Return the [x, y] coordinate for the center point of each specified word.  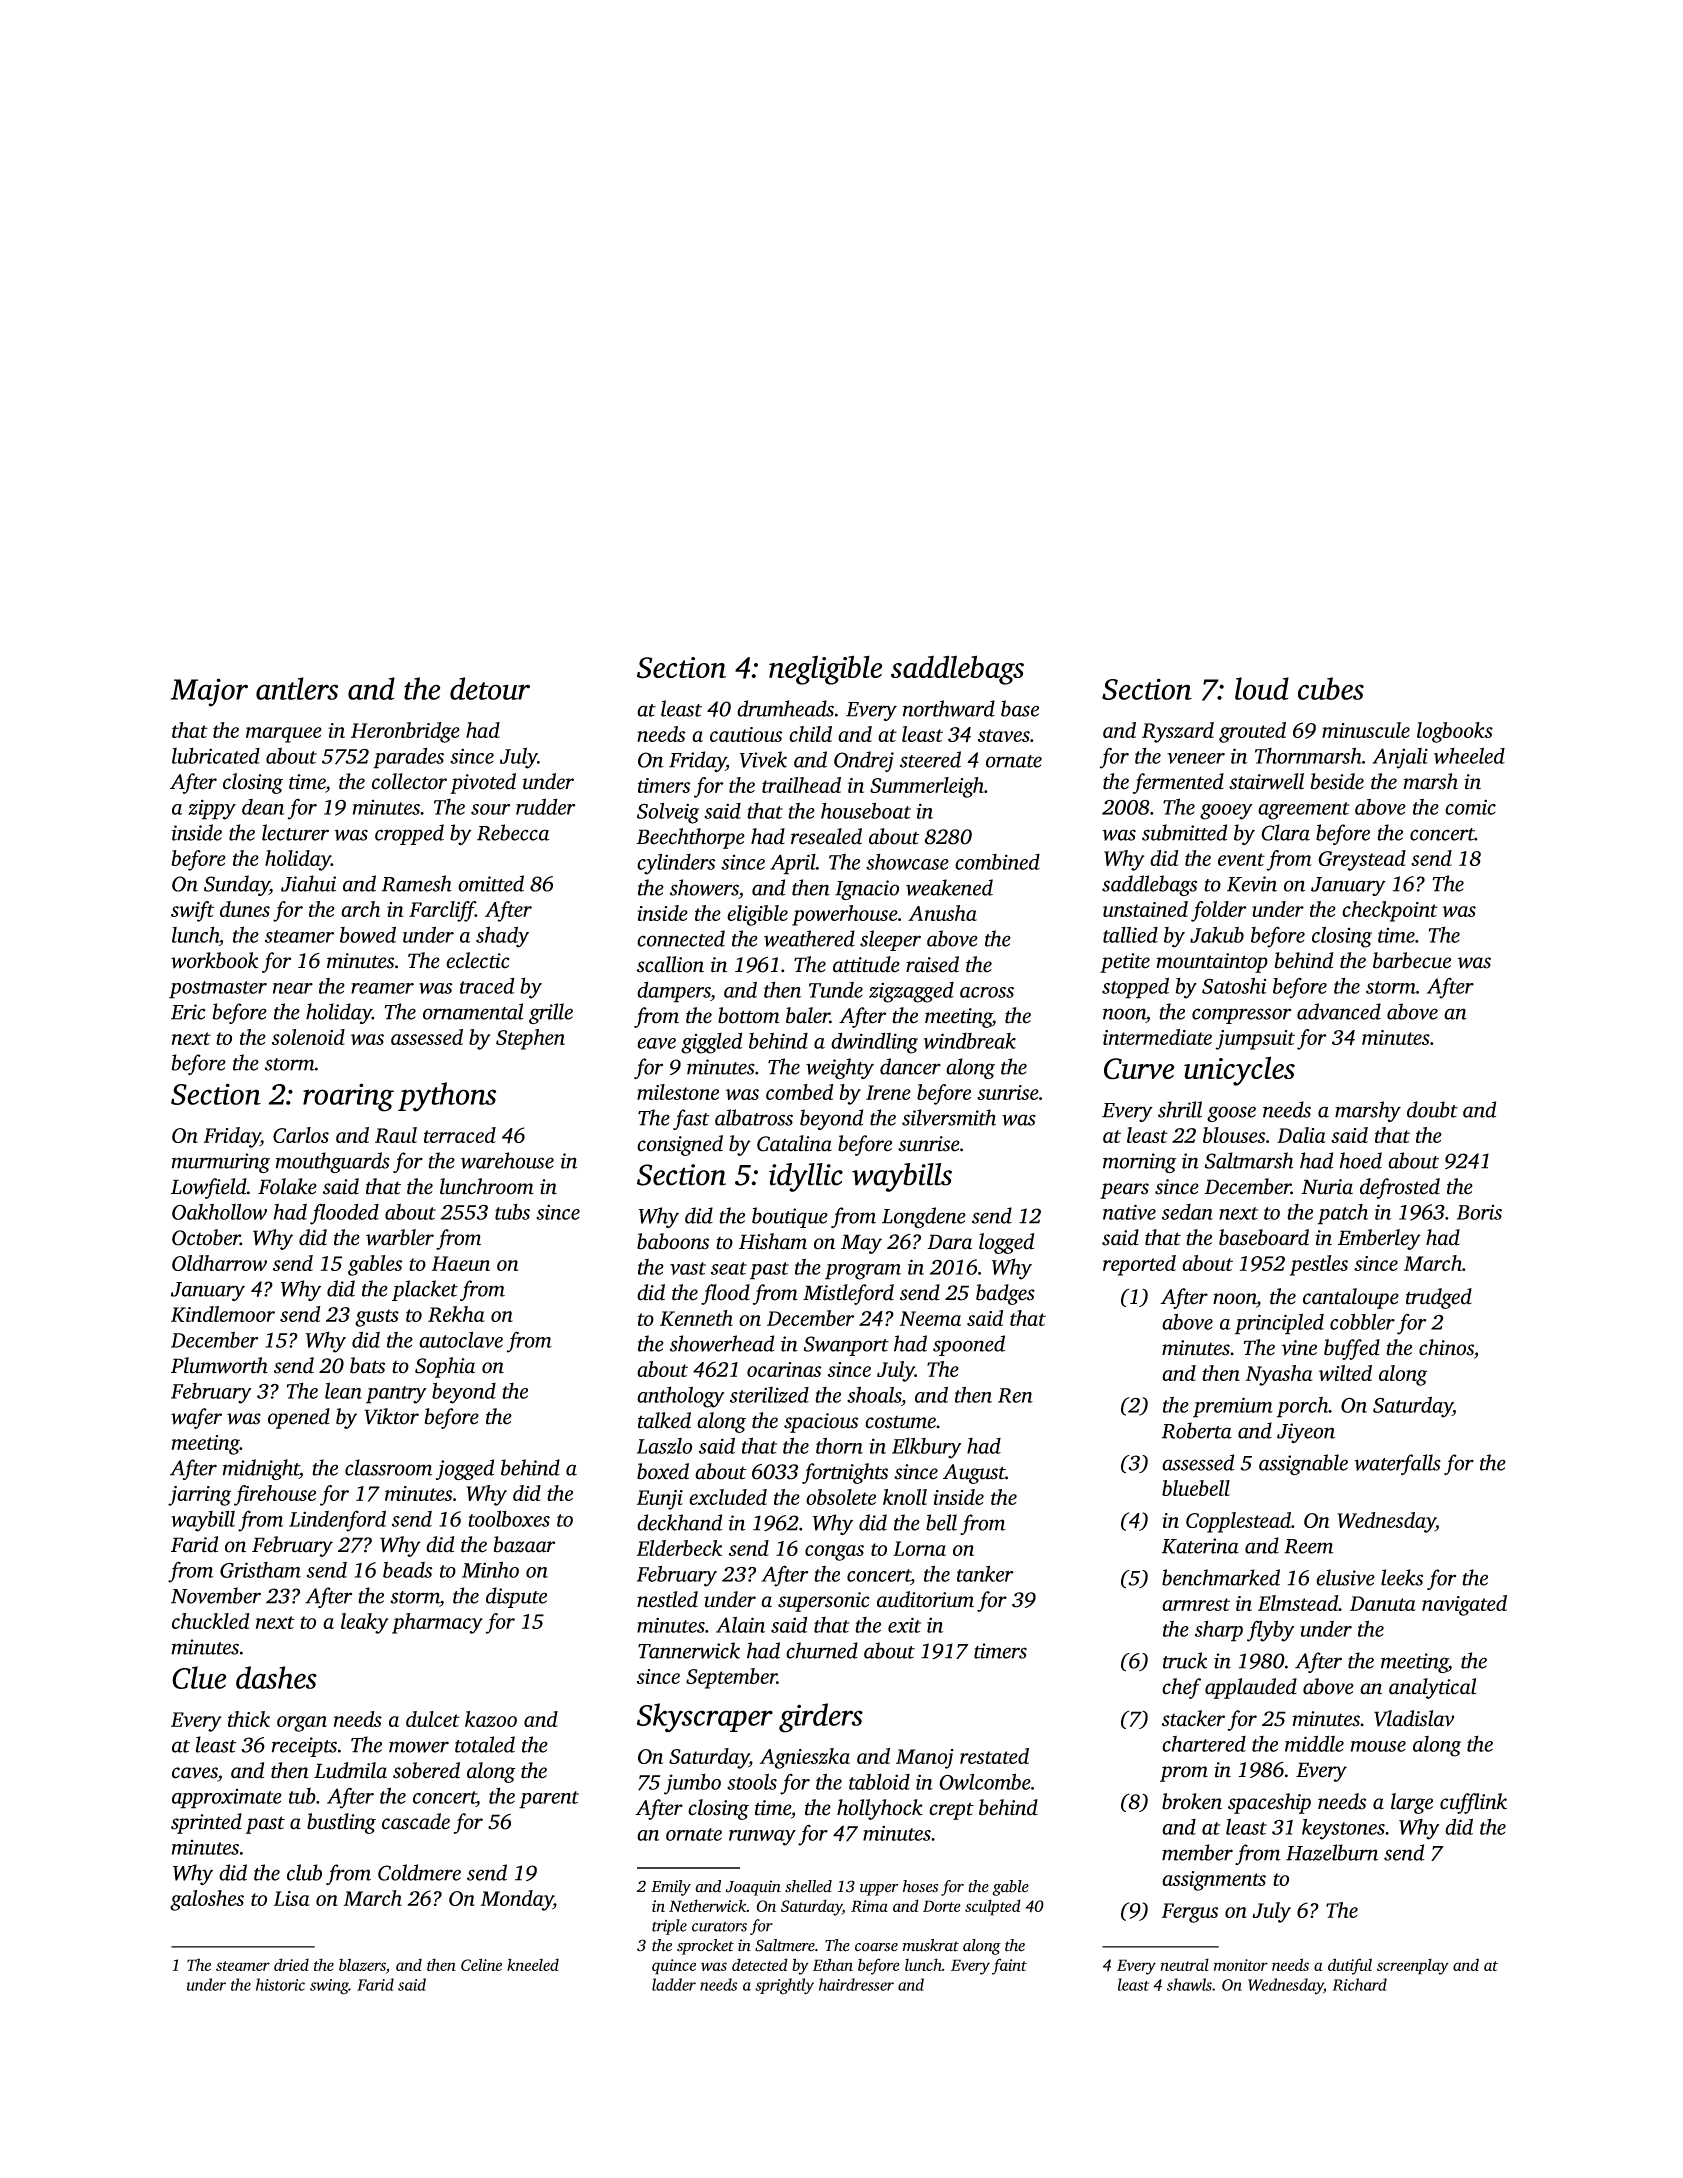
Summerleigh [927, 787]
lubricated [216, 756]
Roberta [1197, 1430]
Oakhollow [219, 1211]
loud [1262, 688]
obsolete [841, 1497]
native [1129, 1212]
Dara [949, 1242]
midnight [261, 1469]
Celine [481, 1964]
